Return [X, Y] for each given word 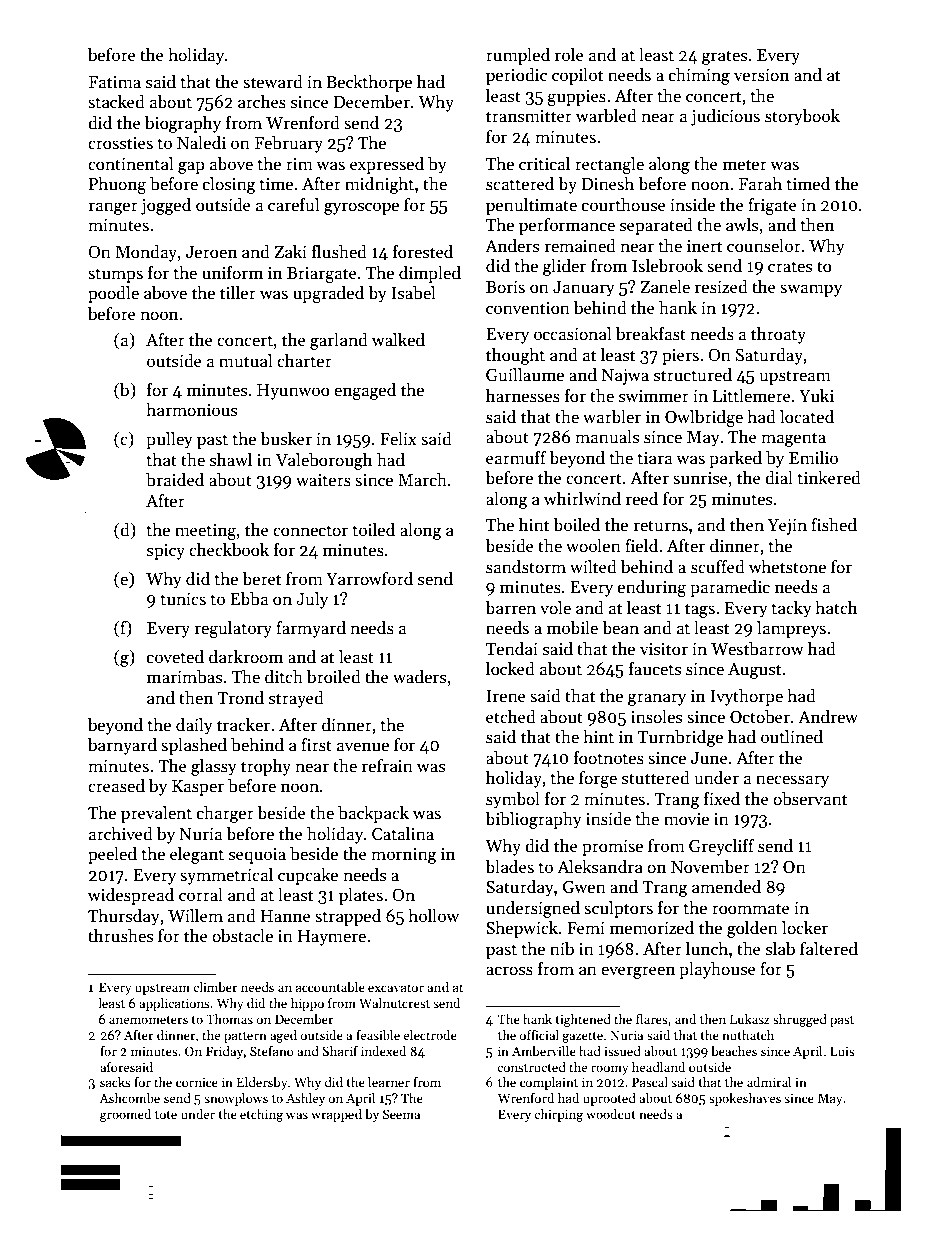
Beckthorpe [369, 83]
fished [834, 525]
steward [273, 82]
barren [510, 608]
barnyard [122, 746]
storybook [802, 117]
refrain [387, 766]
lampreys [791, 629]
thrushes [120, 936]
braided [175, 480]
